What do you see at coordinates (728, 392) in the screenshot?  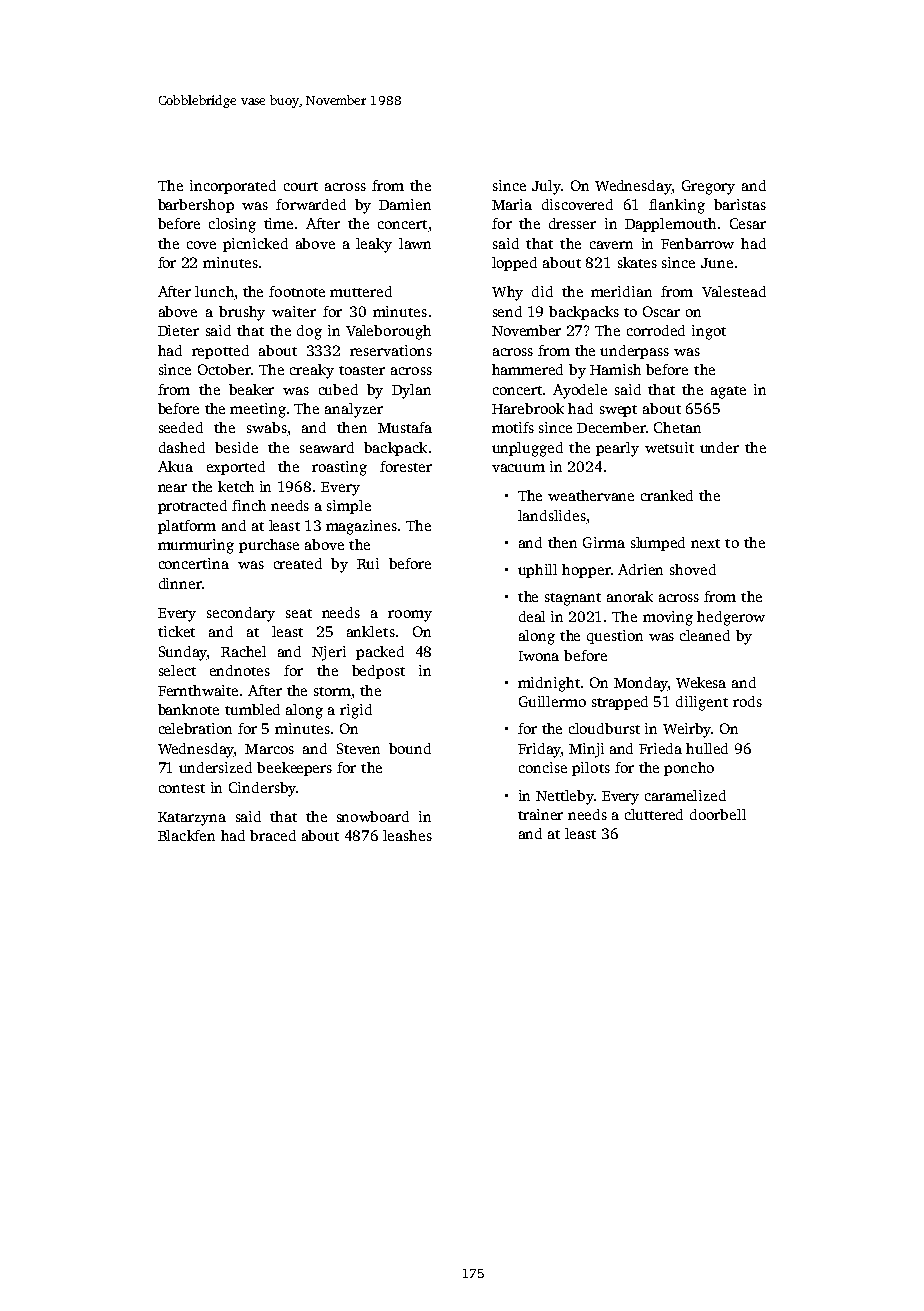 I see `agate` at bounding box center [728, 392].
